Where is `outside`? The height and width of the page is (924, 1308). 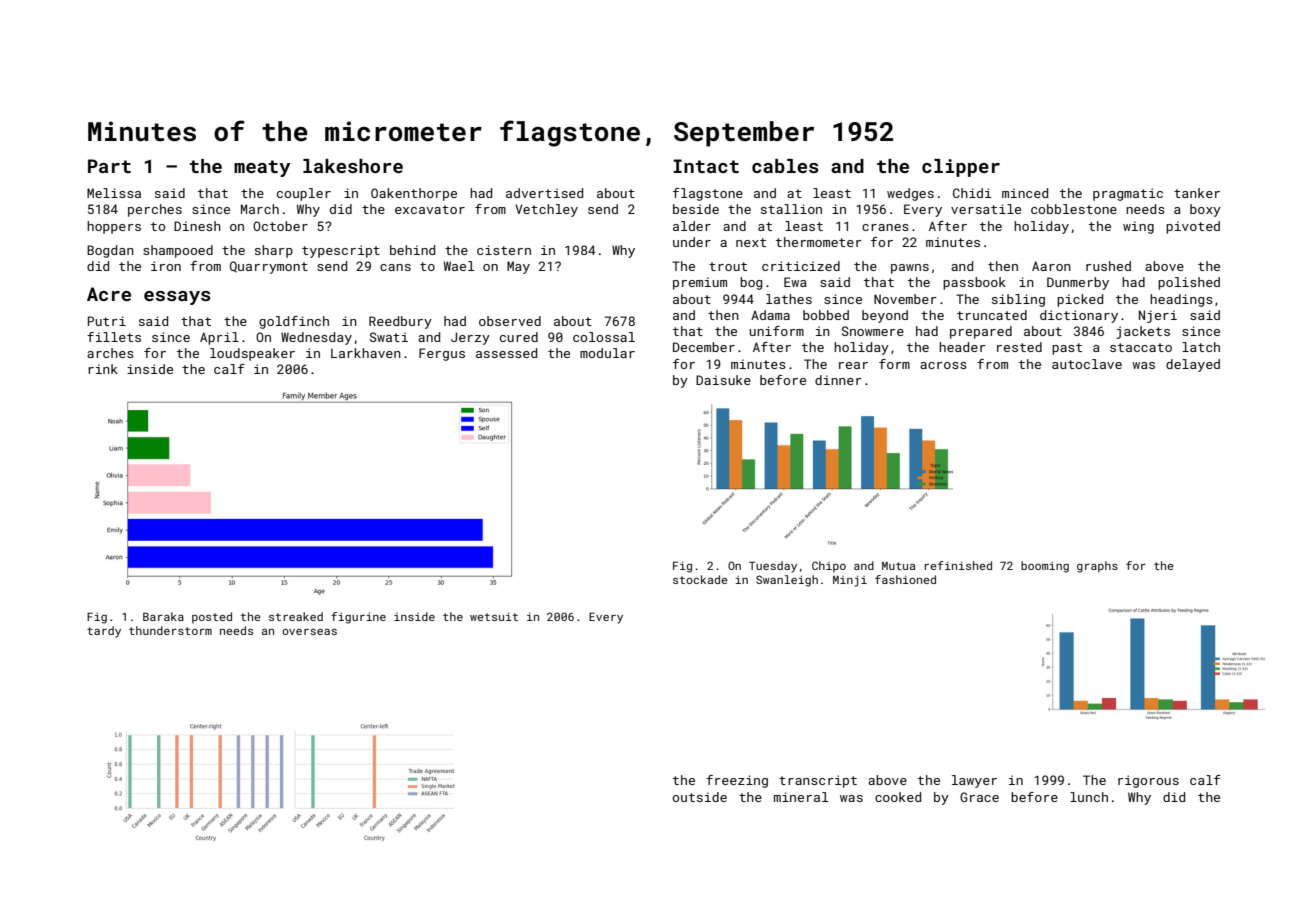
outside is located at coordinates (699, 797).
